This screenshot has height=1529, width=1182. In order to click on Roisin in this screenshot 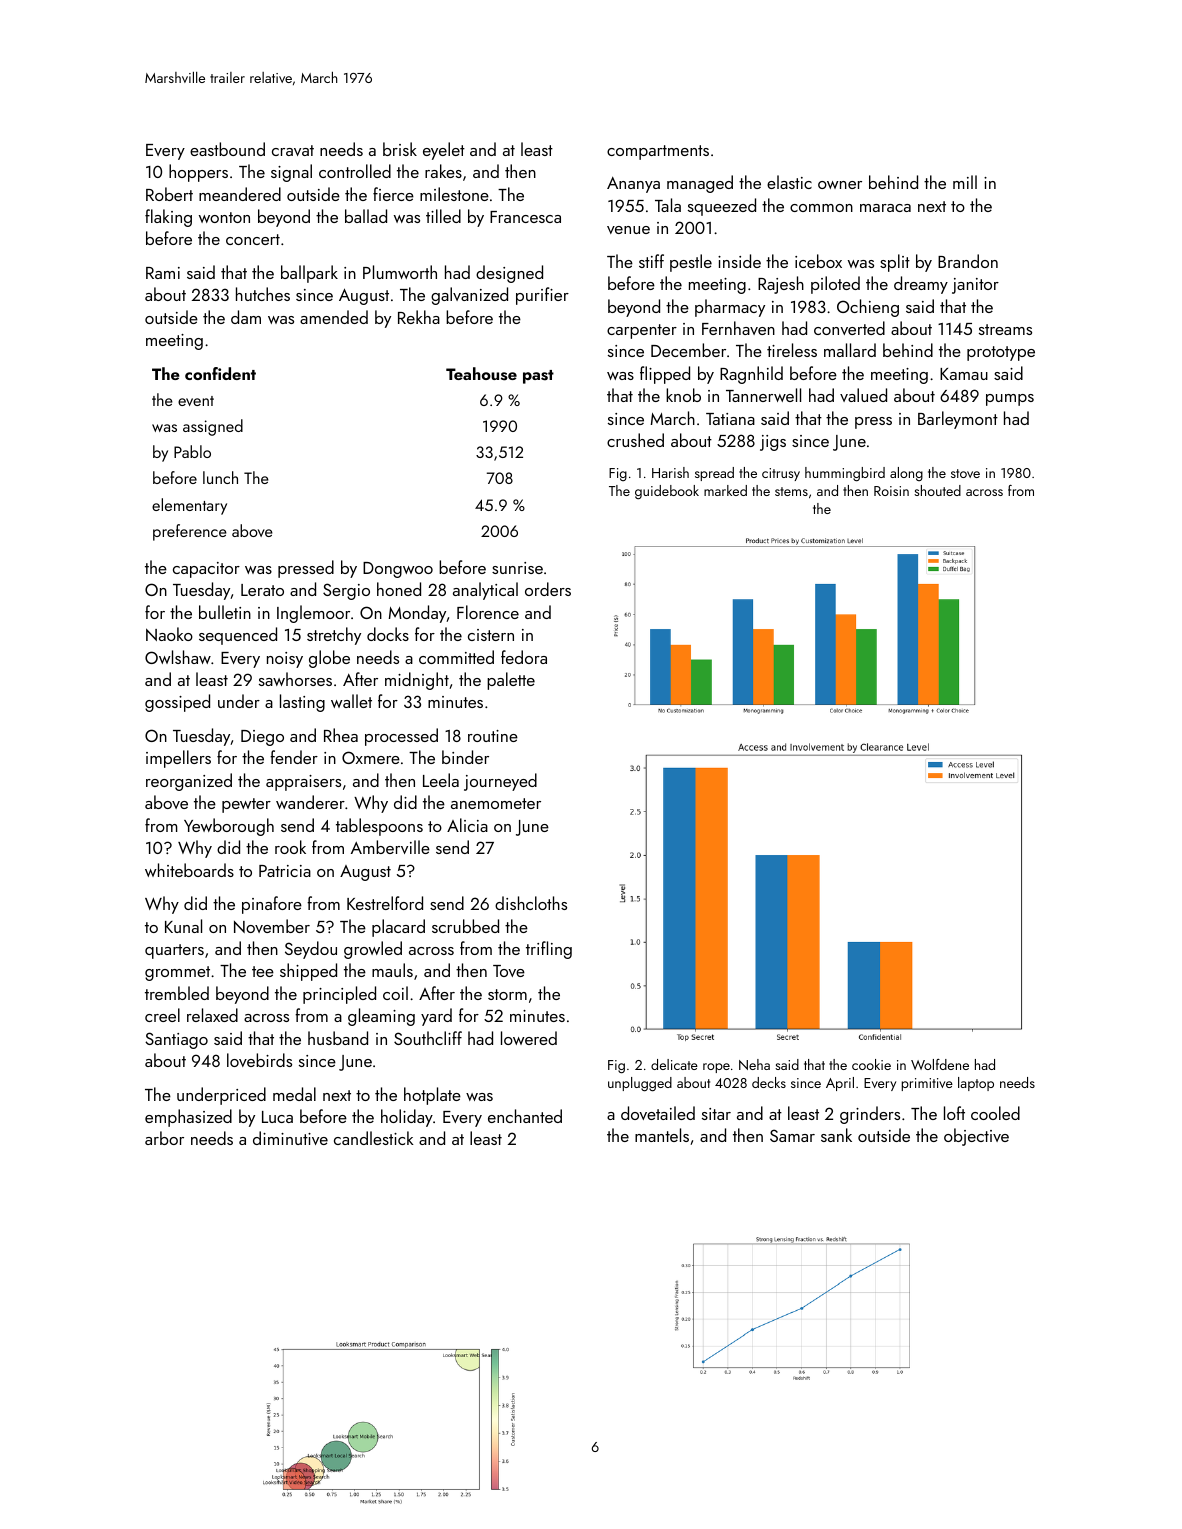, I will do `click(891, 491)`.
